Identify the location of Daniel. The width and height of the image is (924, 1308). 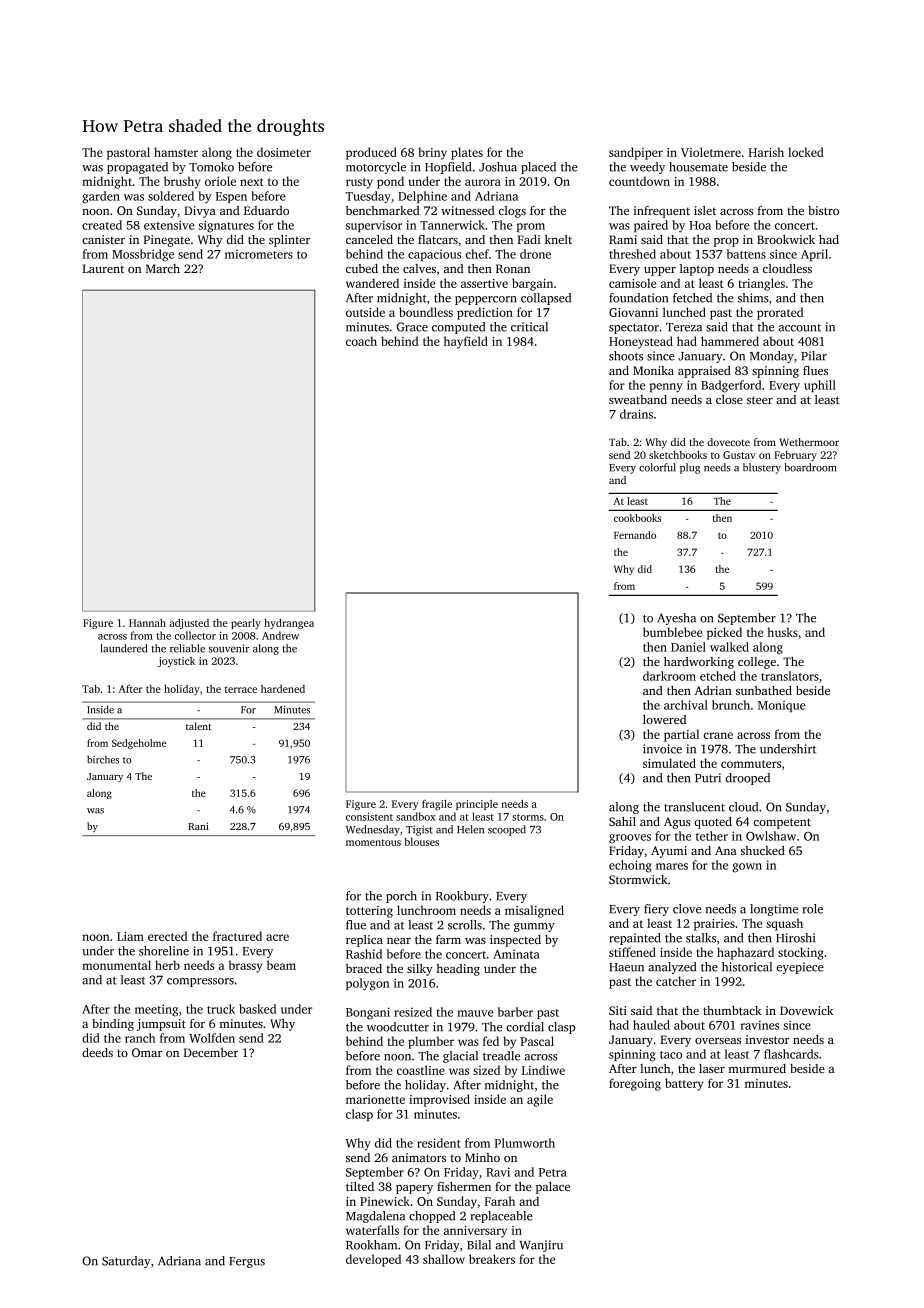
(688, 647).
